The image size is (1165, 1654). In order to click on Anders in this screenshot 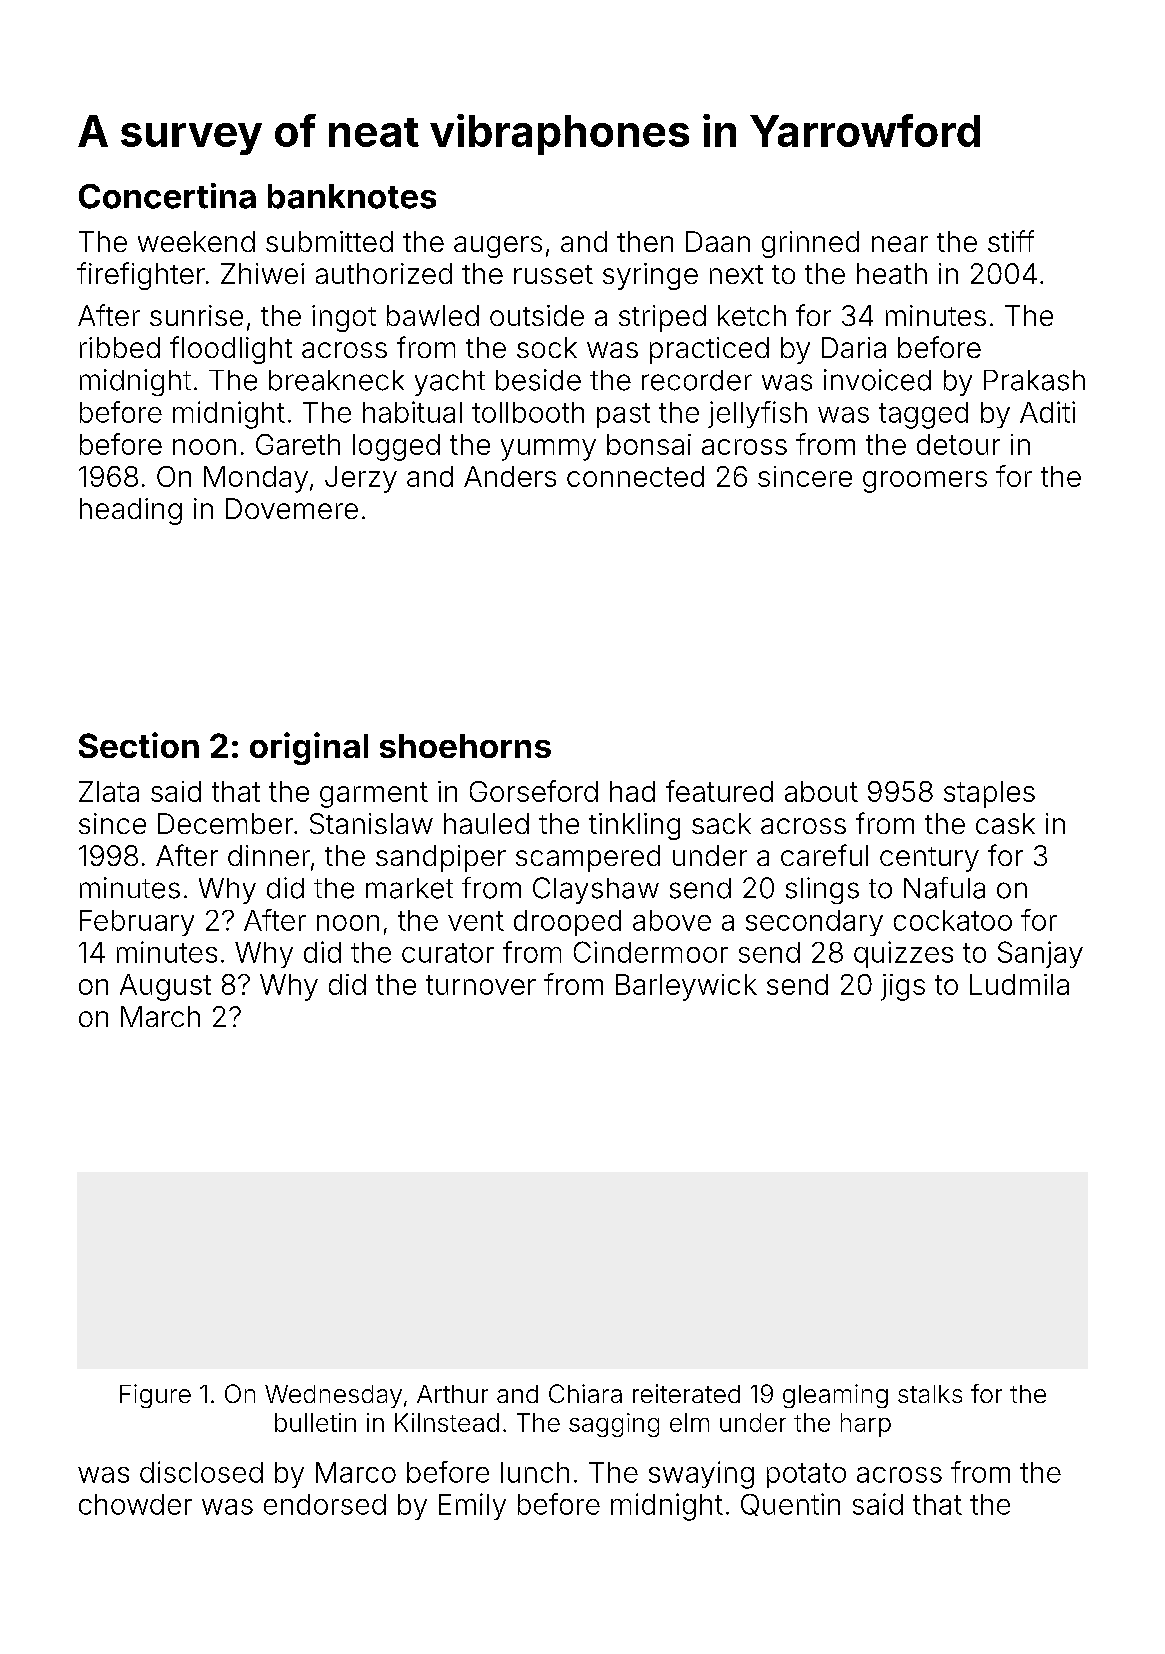, I will do `click(510, 476)`.
